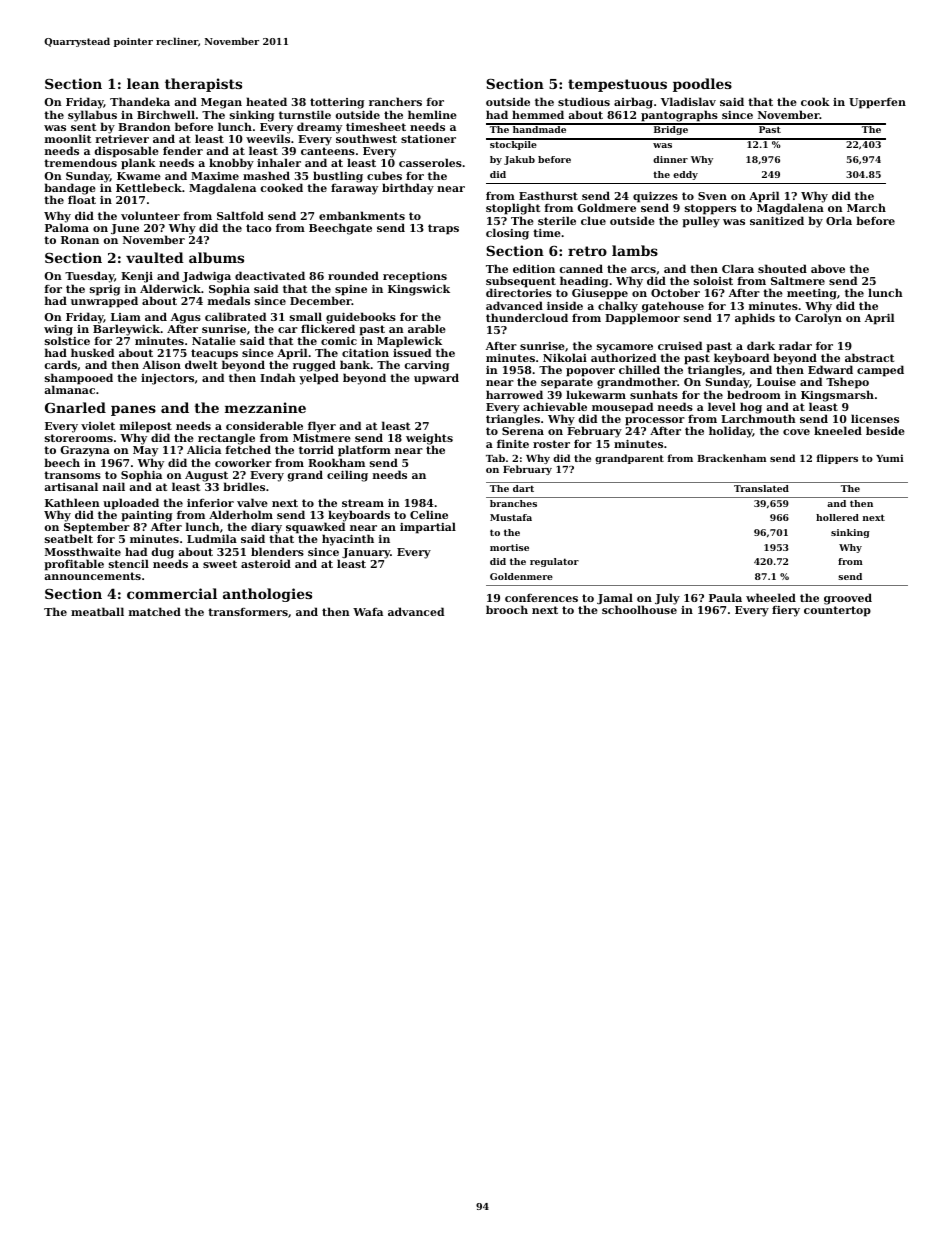 This document has height=1233, width=952. What do you see at coordinates (216, 257) in the document?
I see `albums` at bounding box center [216, 257].
